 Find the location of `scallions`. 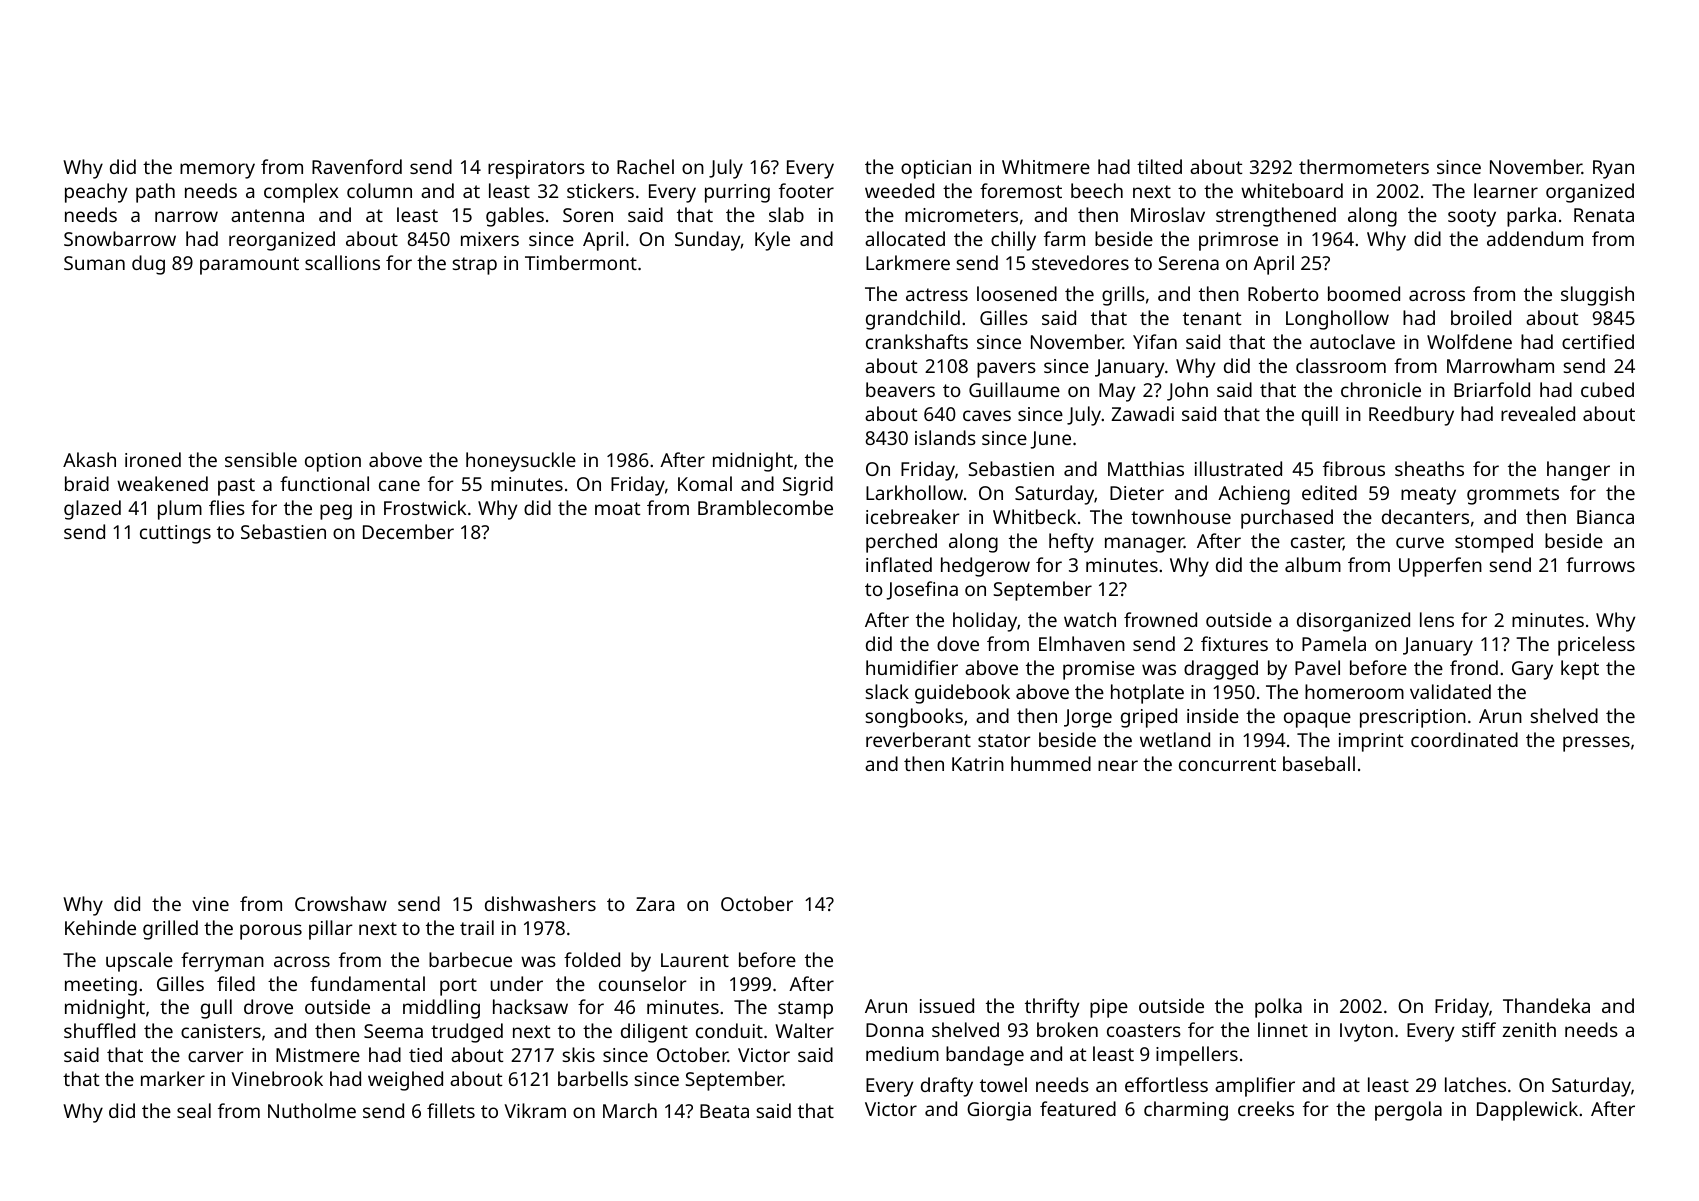

scallions is located at coordinates (342, 262).
